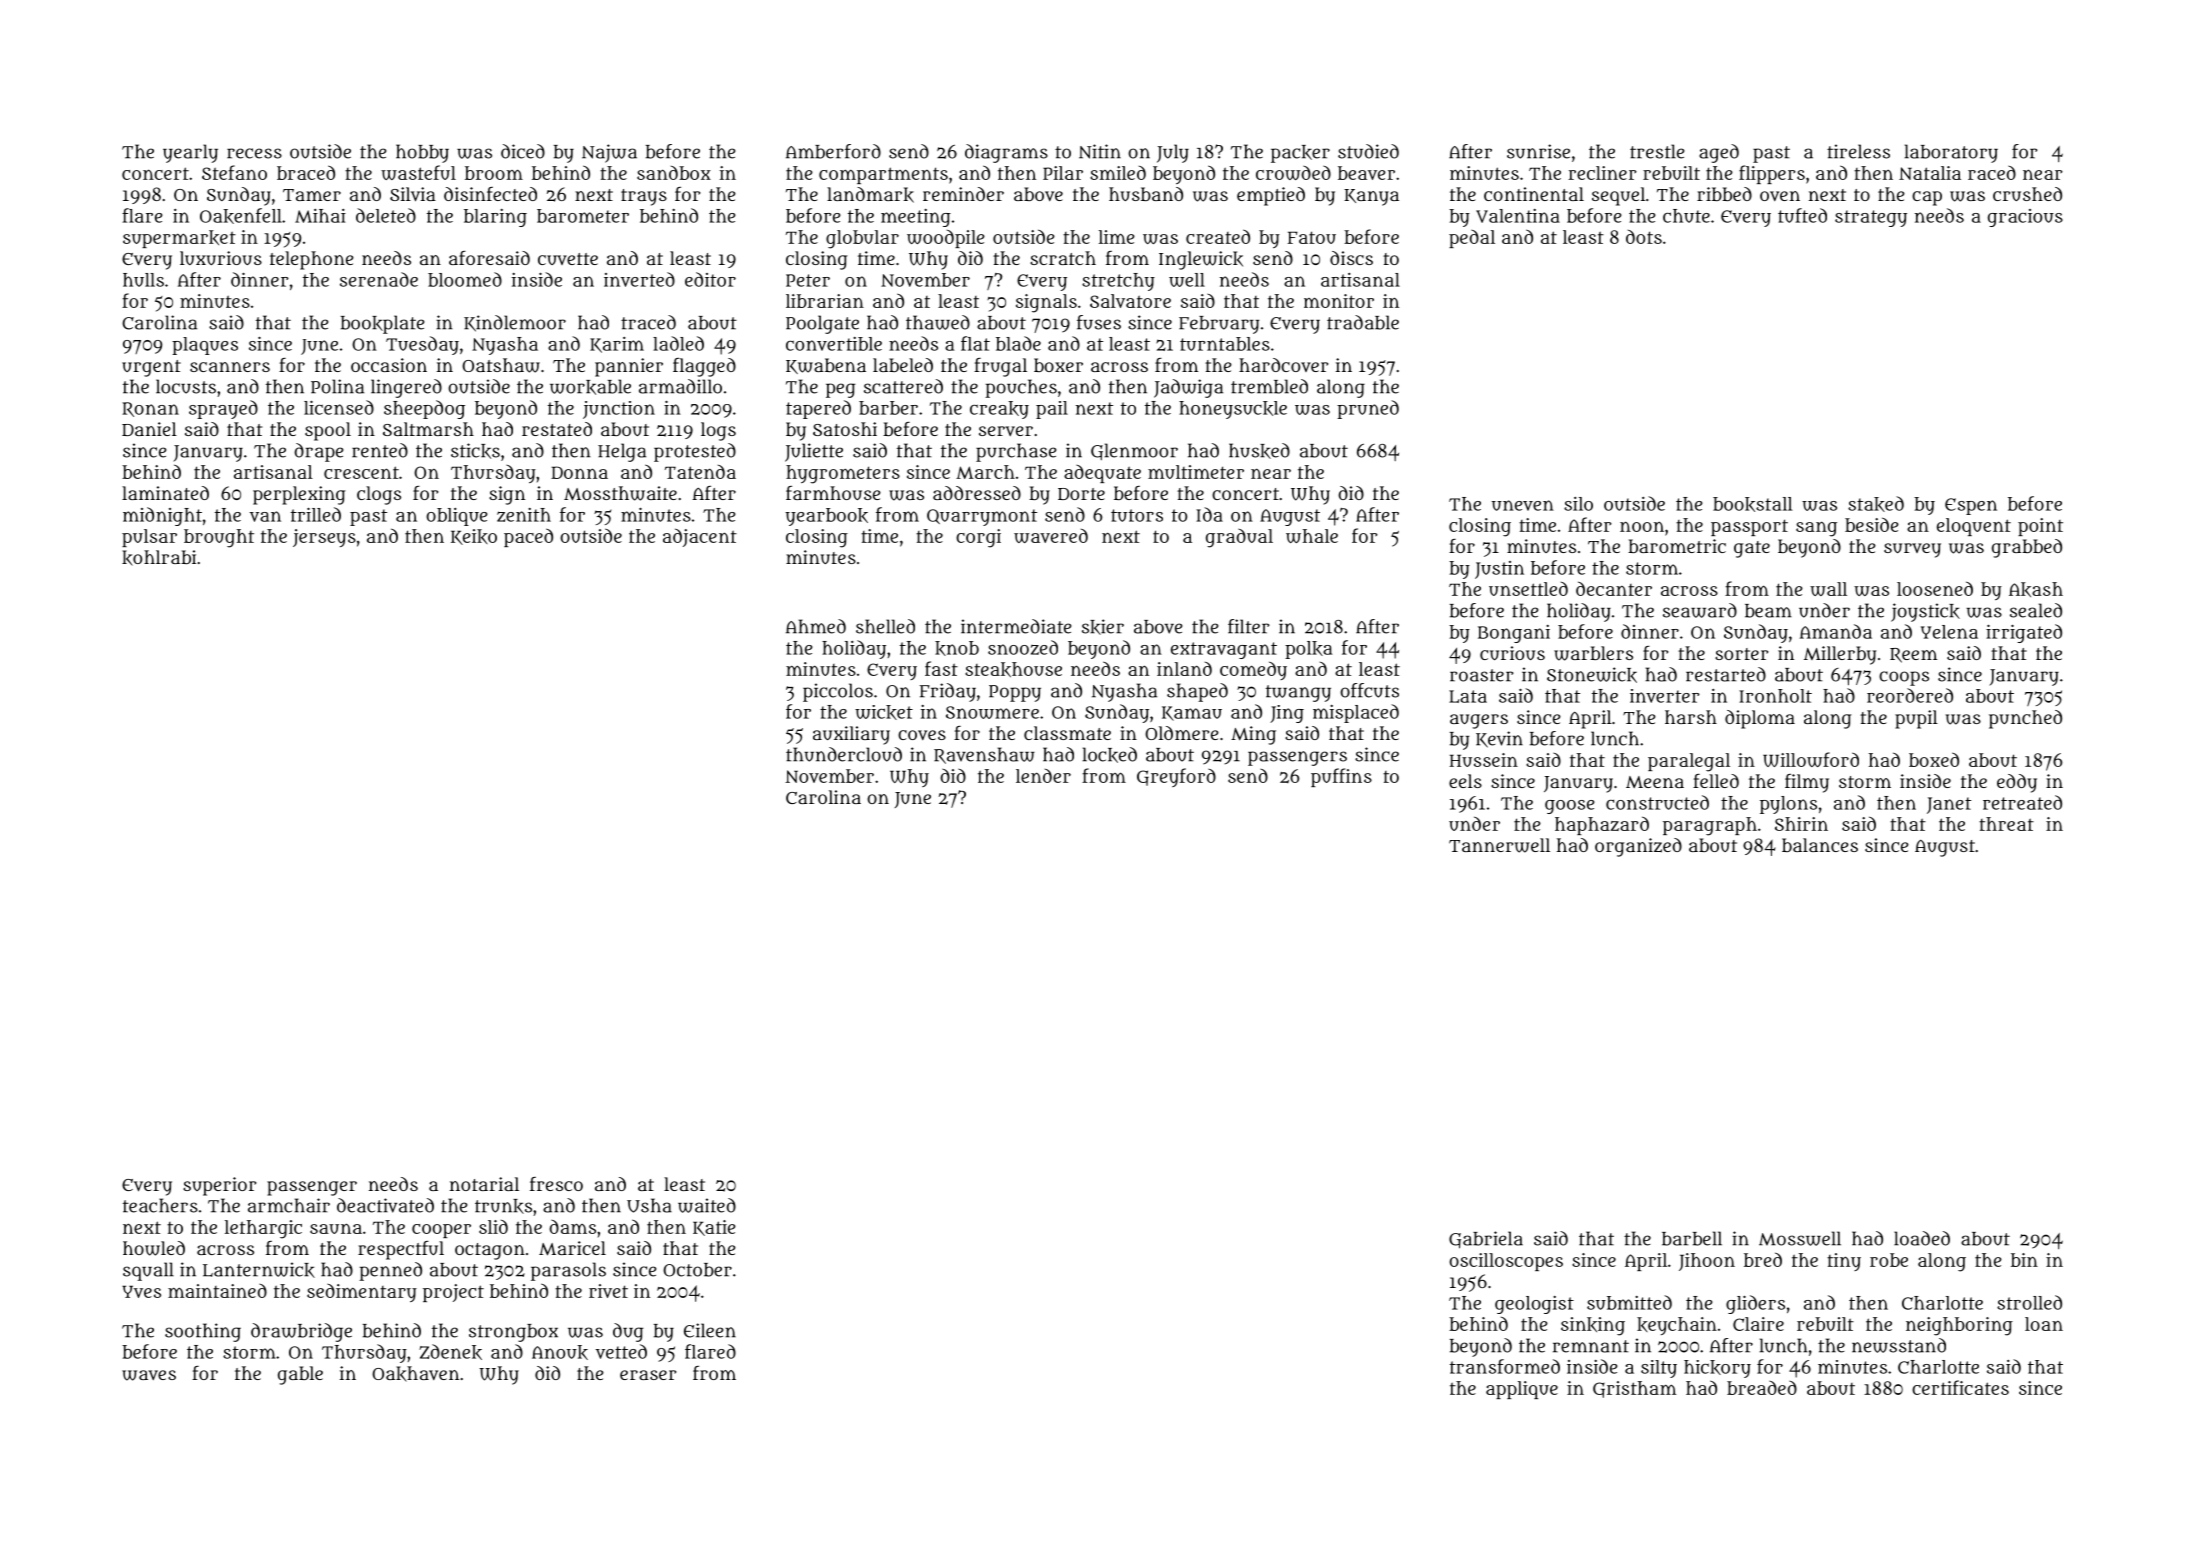 This screenshot has height=1545, width=2185. Describe the element at coordinates (1253, 735) in the screenshot. I see `Ming` at that location.
